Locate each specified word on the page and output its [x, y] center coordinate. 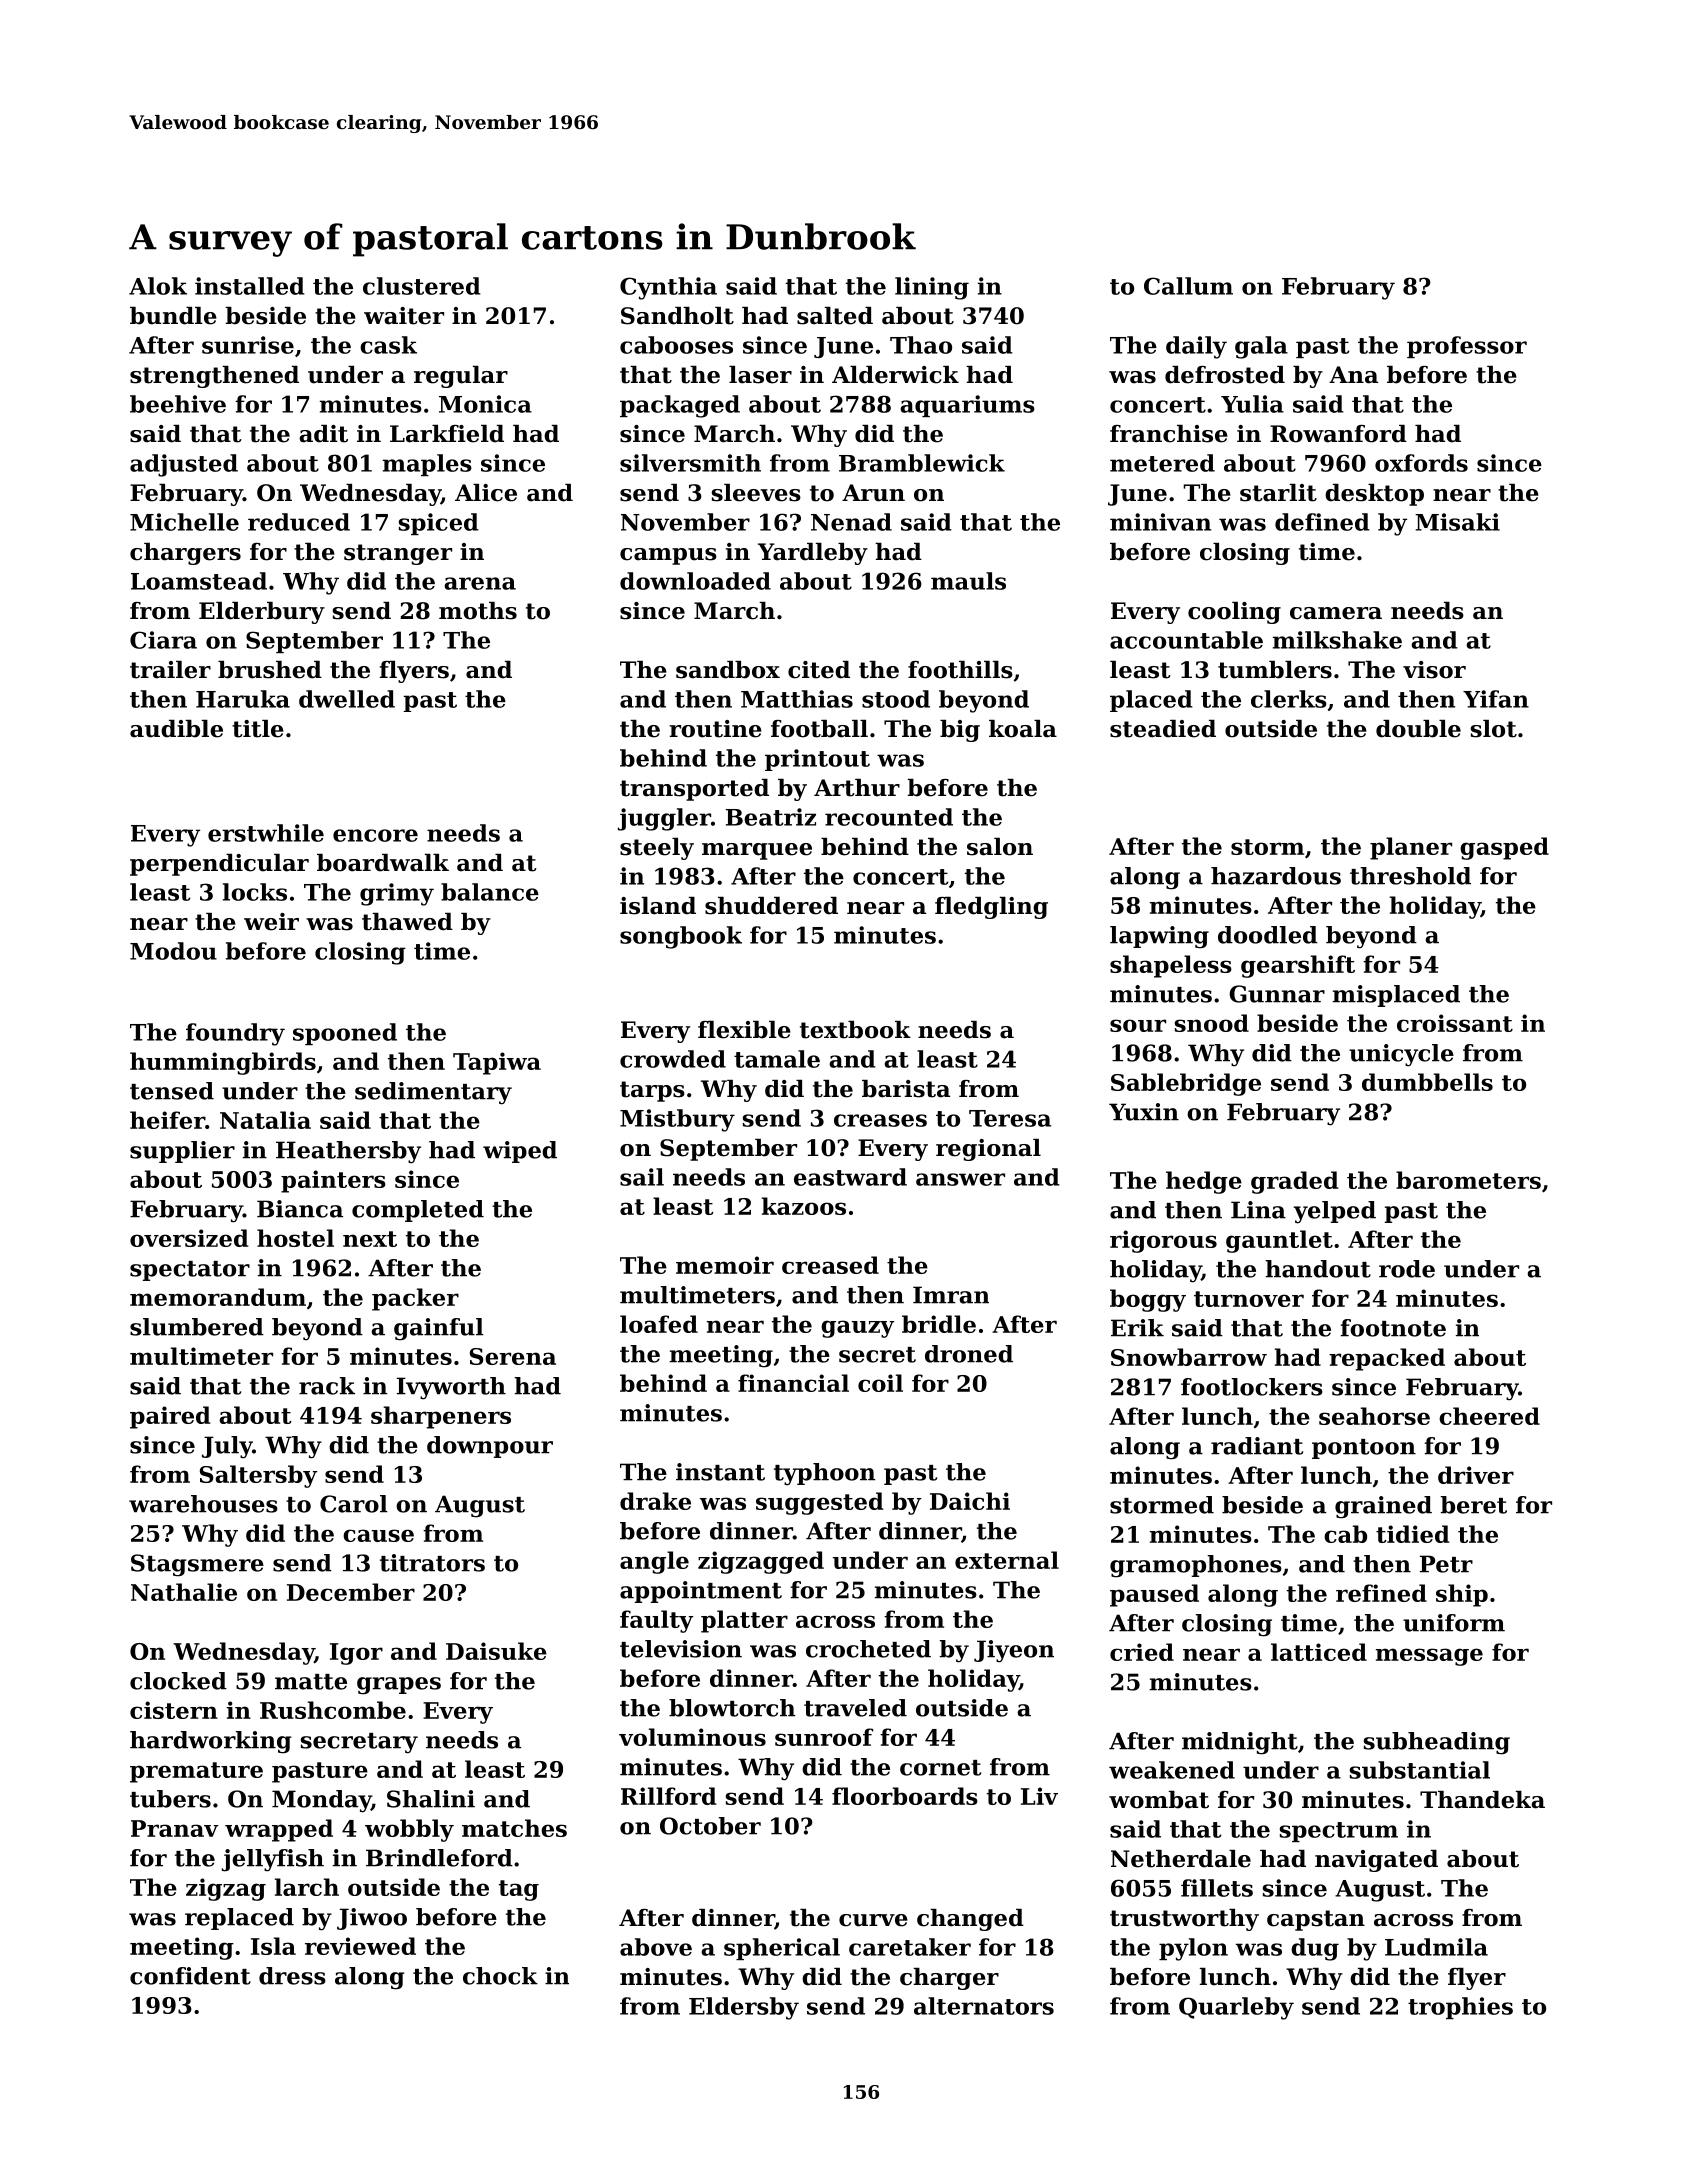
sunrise [248, 345]
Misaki [1457, 522]
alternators [984, 2006]
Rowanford [1338, 434]
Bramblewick [922, 463]
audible [176, 729]
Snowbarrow [1189, 1357]
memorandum [218, 1297]
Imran [951, 1295]
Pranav [175, 1828]
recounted [889, 817]
